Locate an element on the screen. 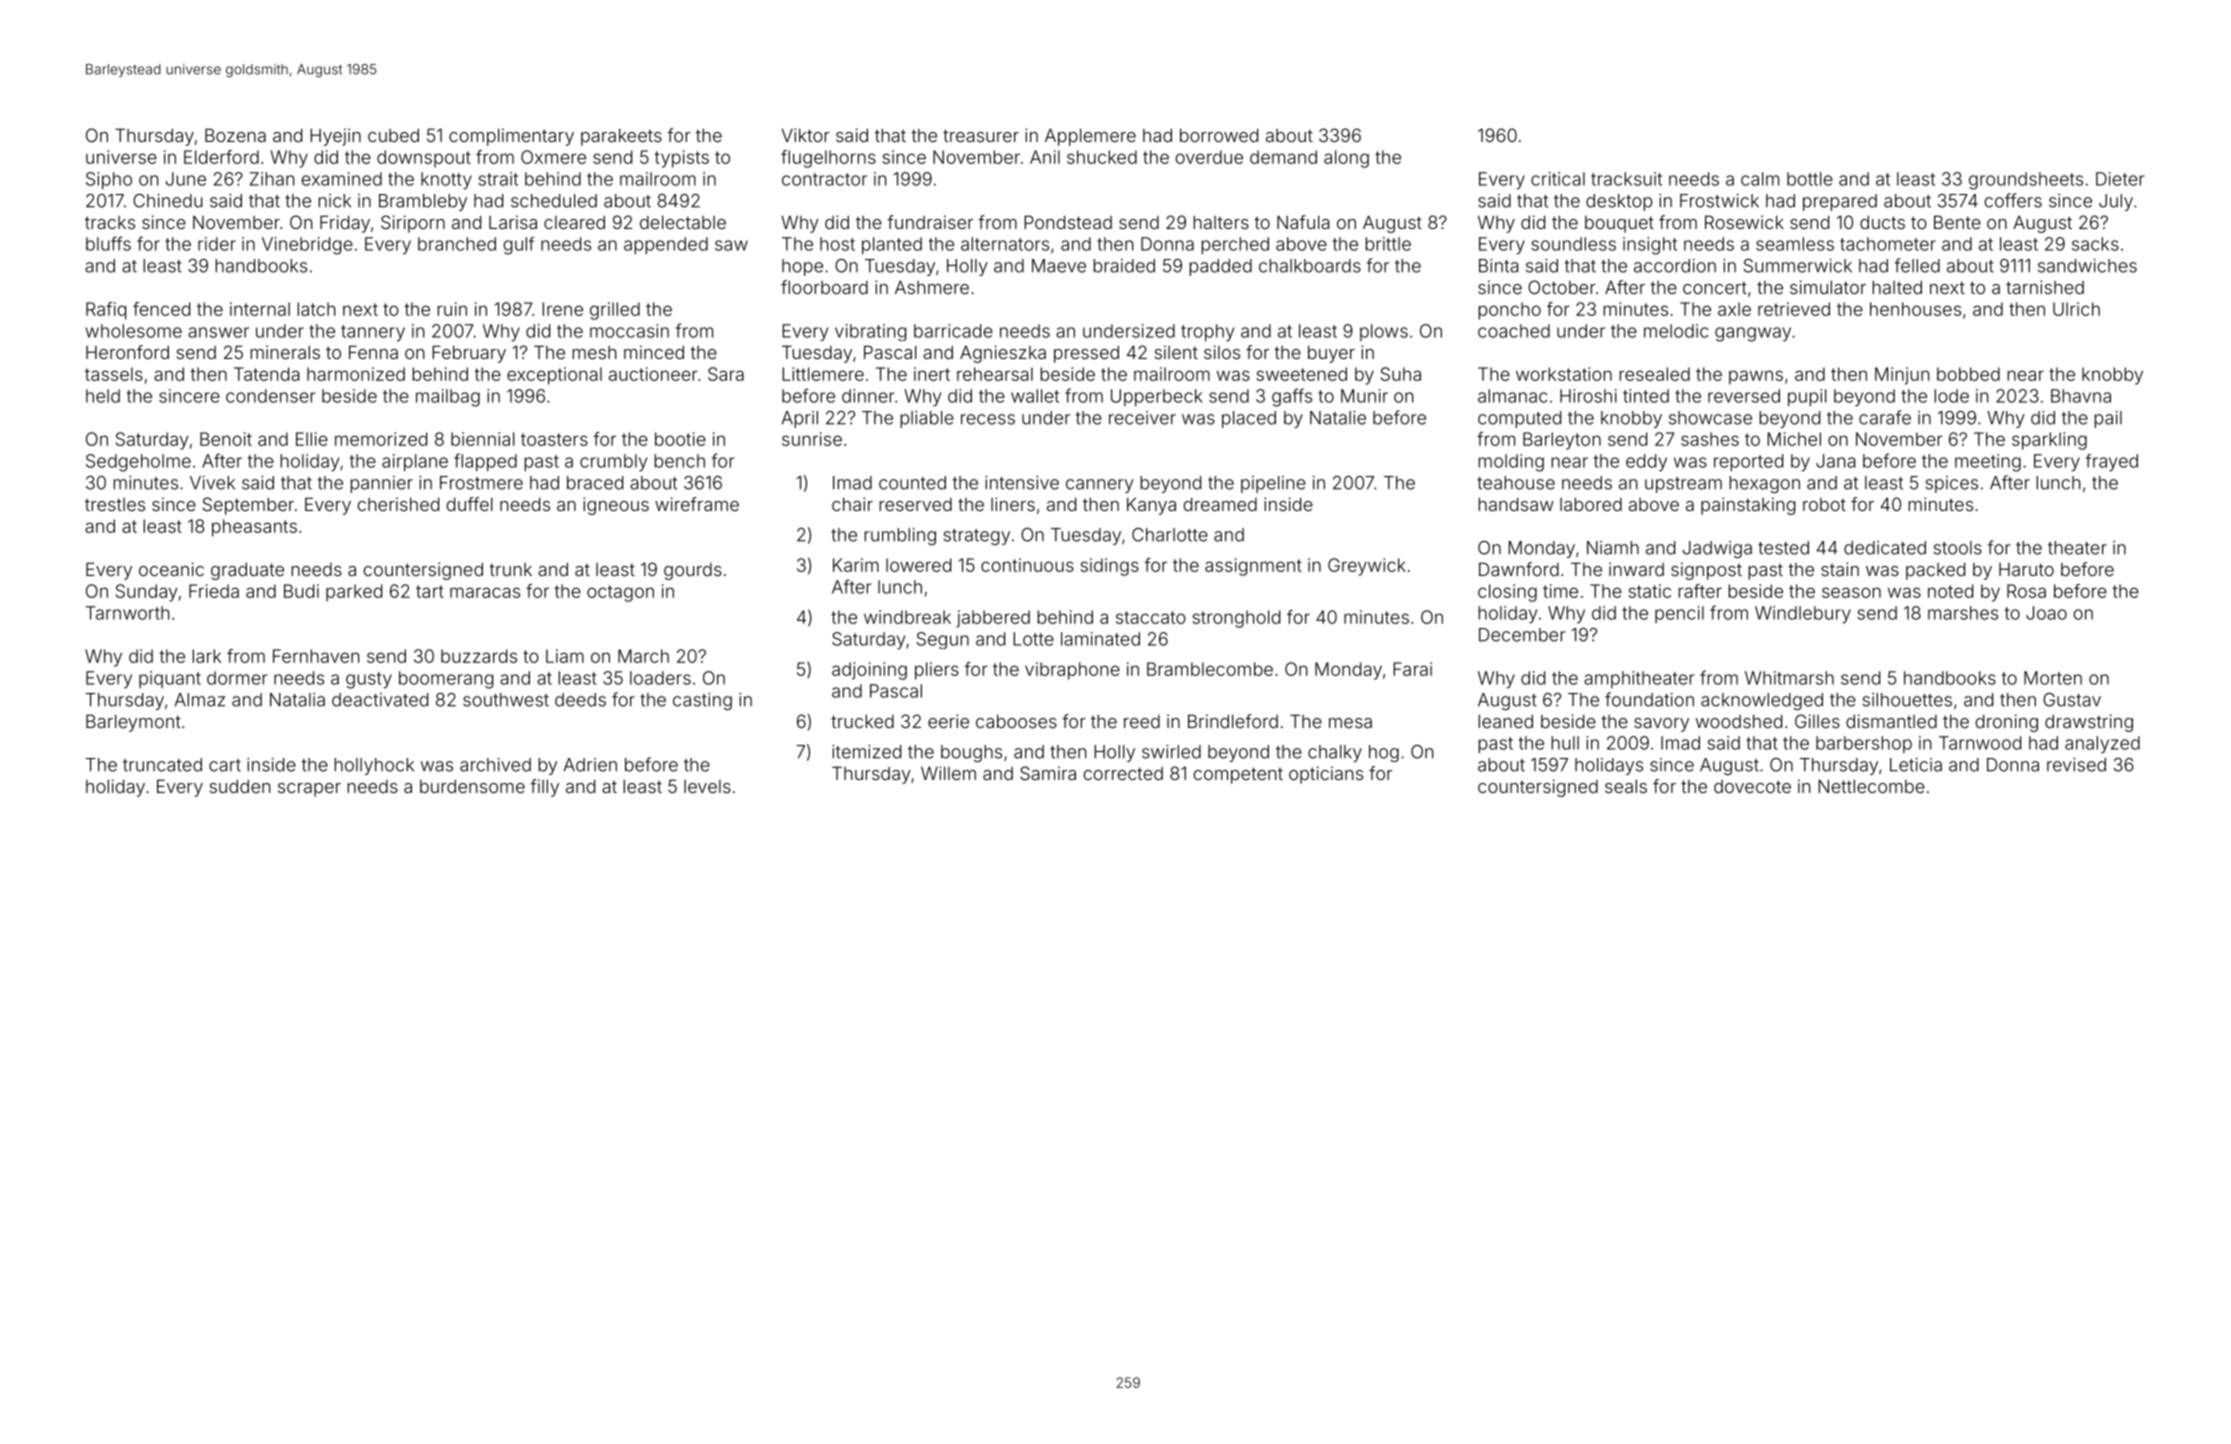 The width and height of the screenshot is (2231, 1444). retrieved is located at coordinates (1794, 309).
